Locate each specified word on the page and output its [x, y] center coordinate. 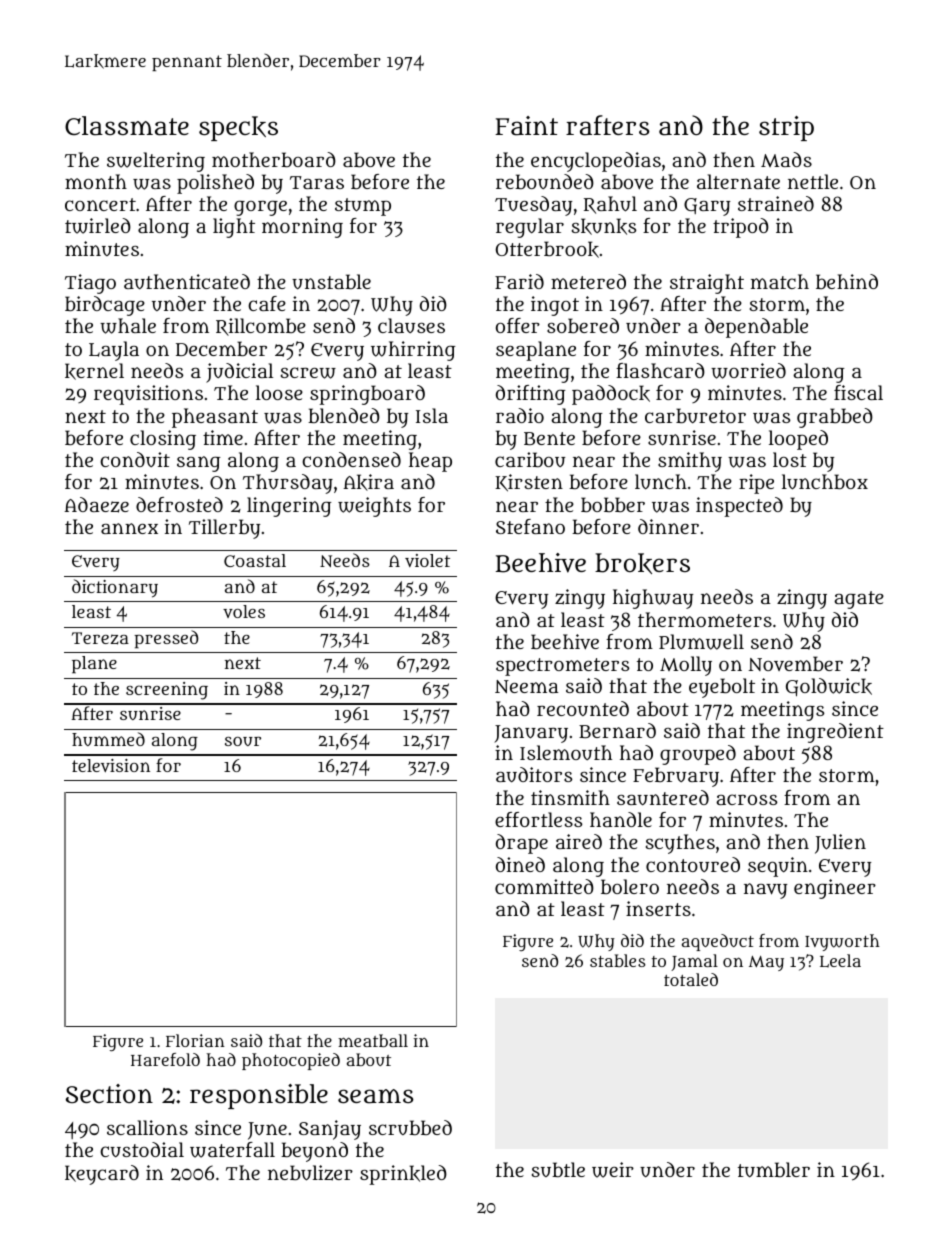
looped [798, 440]
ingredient [835, 733]
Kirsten [529, 482]
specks [238, 128]
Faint [526, 126]
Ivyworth [842, 942]
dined [520, 864]
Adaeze [96, 505]
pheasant [215, 418]
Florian [195, 1040]
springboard [367, 395]
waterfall [232, 1150]
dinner [668, 526]
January [531, 734]
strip [786, 128]
